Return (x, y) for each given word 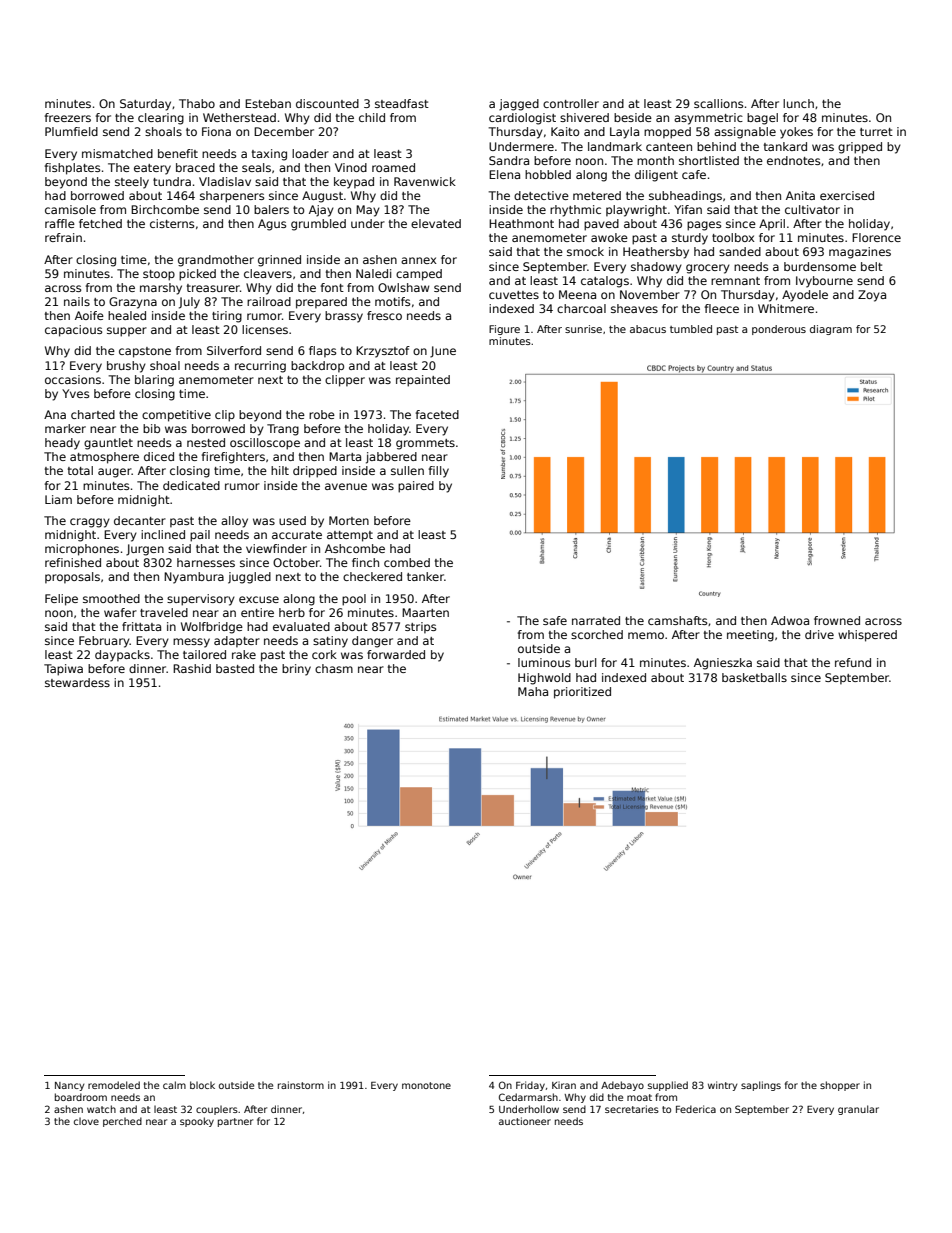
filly (439, 472)
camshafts (677, 620)
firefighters (233, 458)
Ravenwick (425, 181)
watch (101, 1109)
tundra (172, 181)
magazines (860, 253)
